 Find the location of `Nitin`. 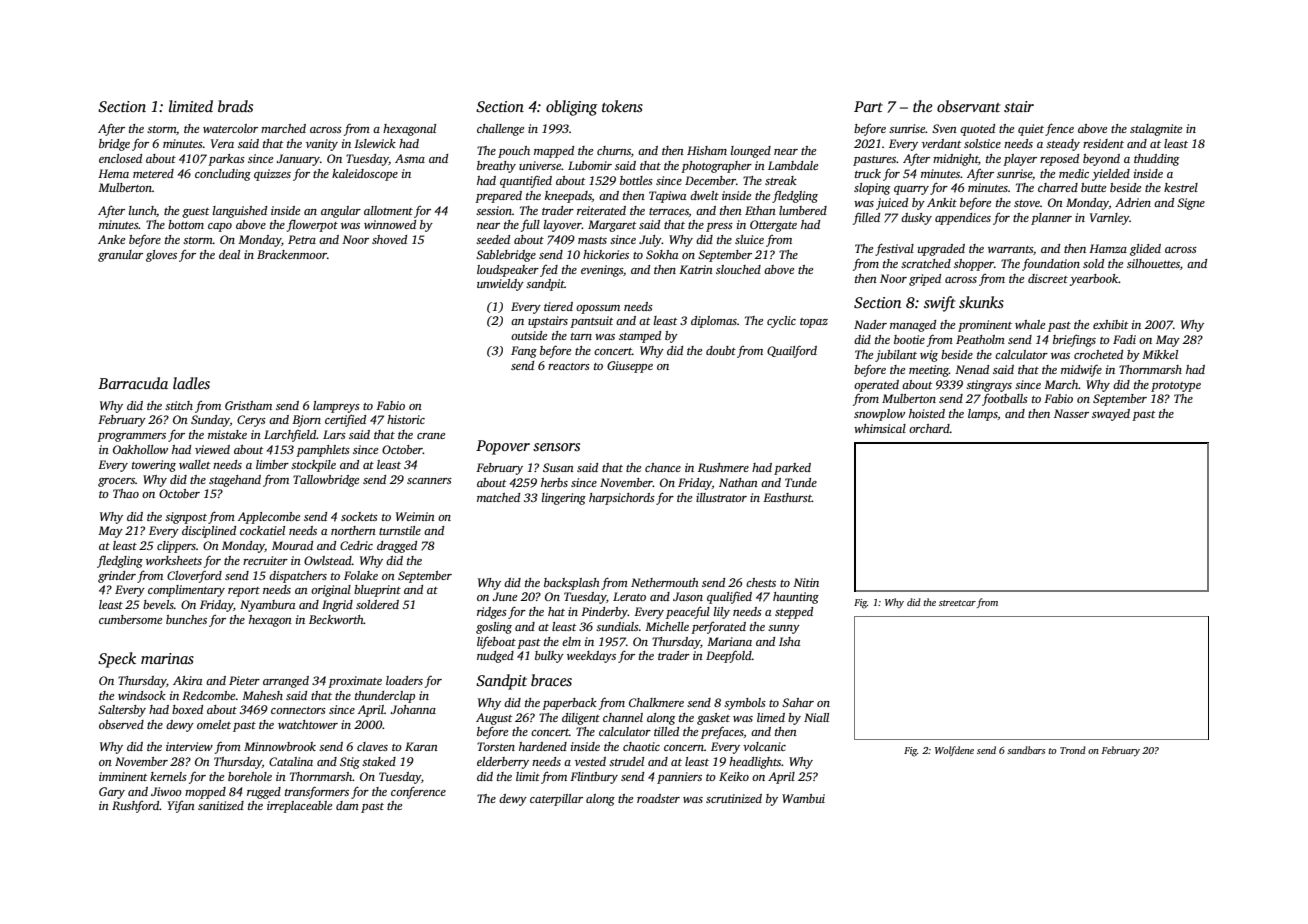

Nitin is located at coordinates (806, 582).
